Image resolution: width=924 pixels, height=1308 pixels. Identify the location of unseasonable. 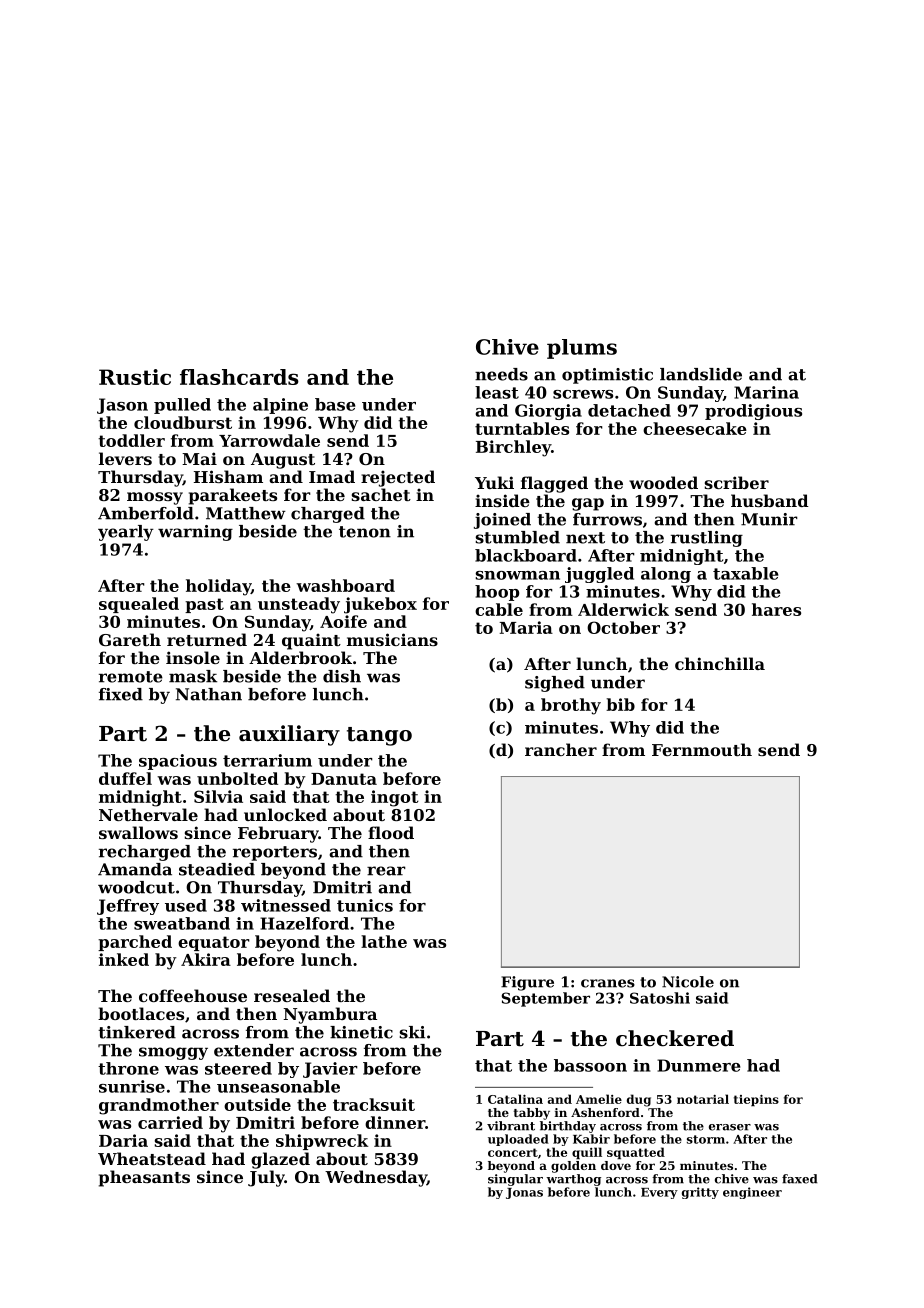
(278, 1086).
